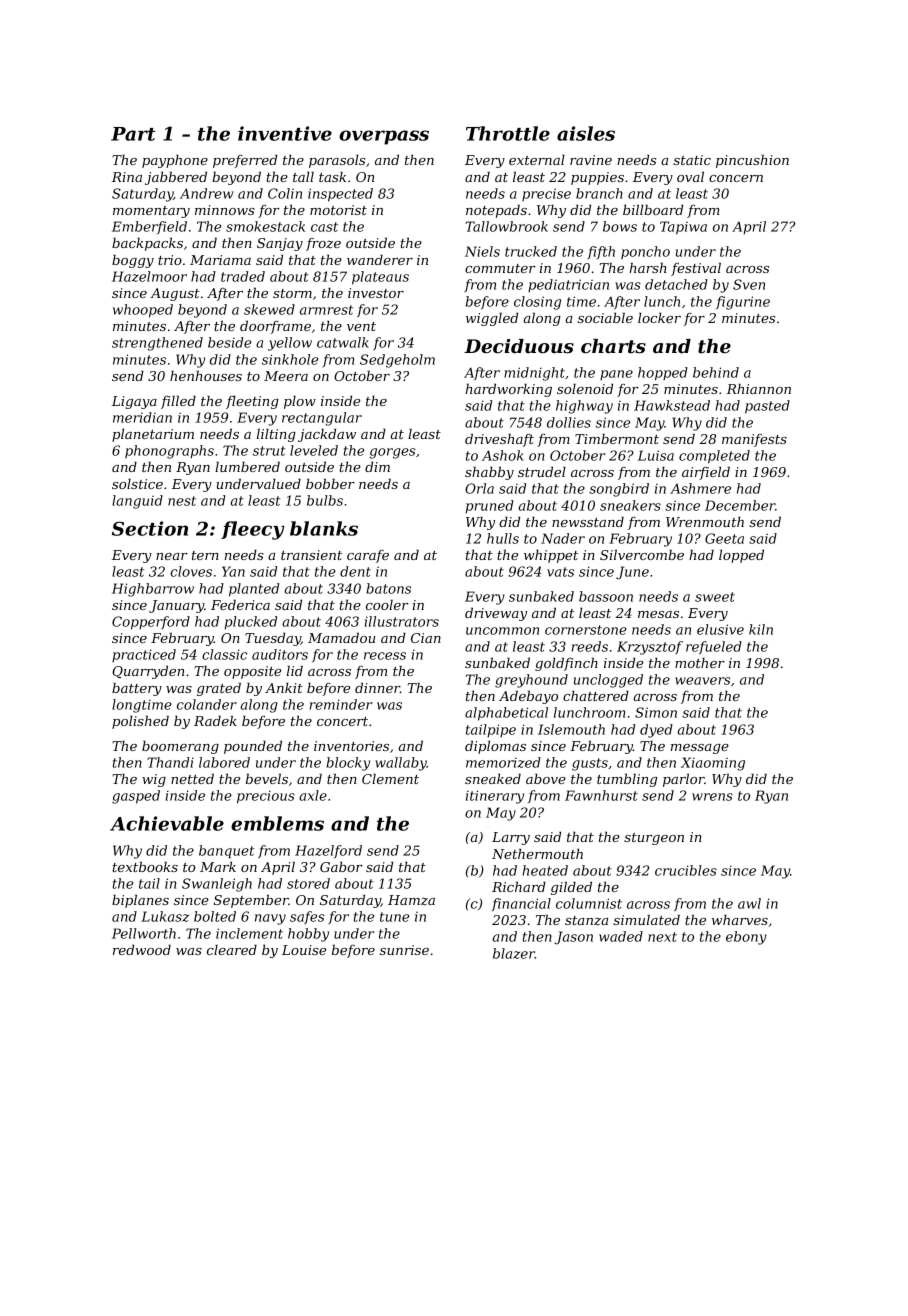 The image size is (908, 1316). What do you see at coordinates (267, 778) in the screenshot?
I see `bevels` at bounding box center [267, 778].
